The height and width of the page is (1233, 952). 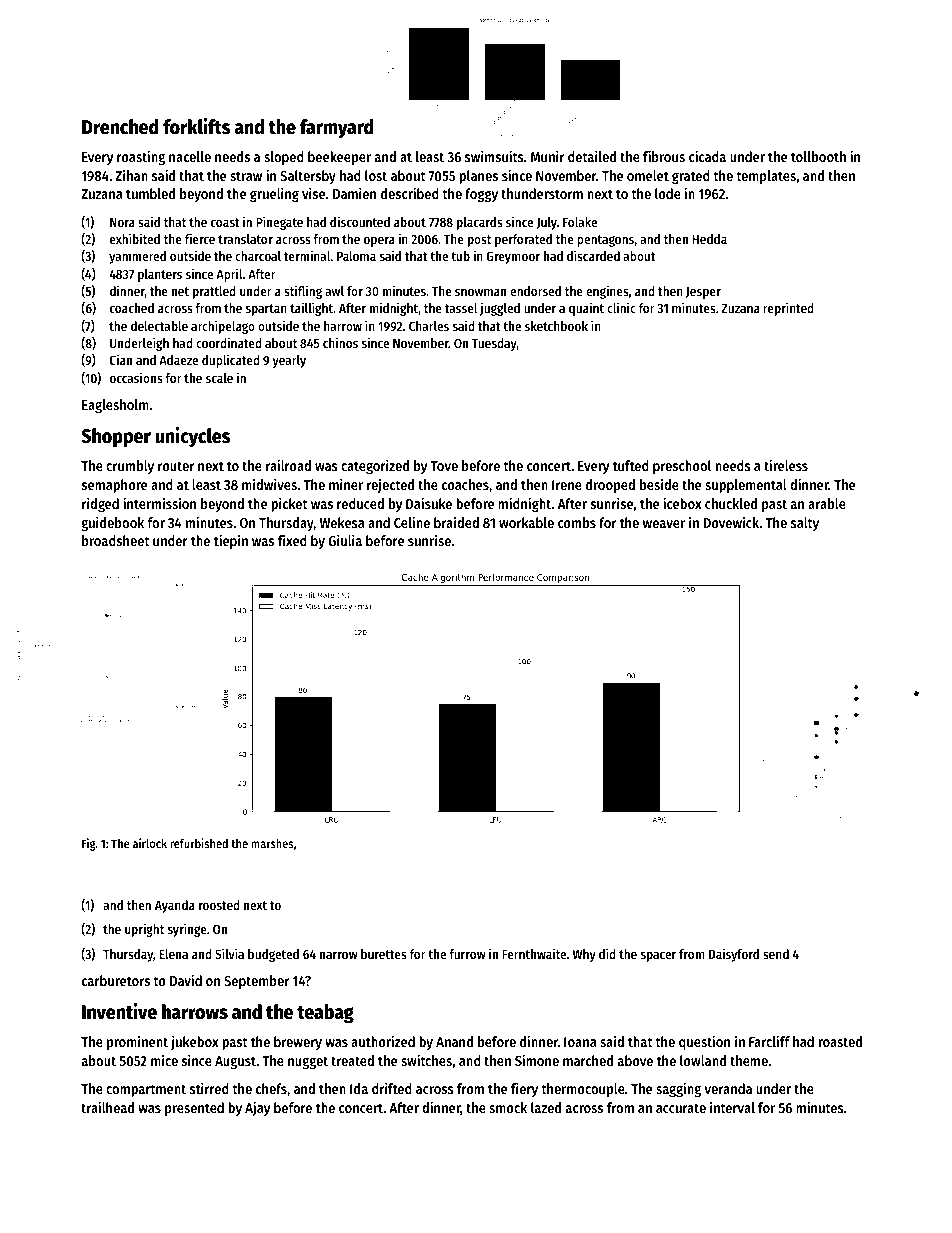 I want to click on reprinted, so click(x=788, y=309).
